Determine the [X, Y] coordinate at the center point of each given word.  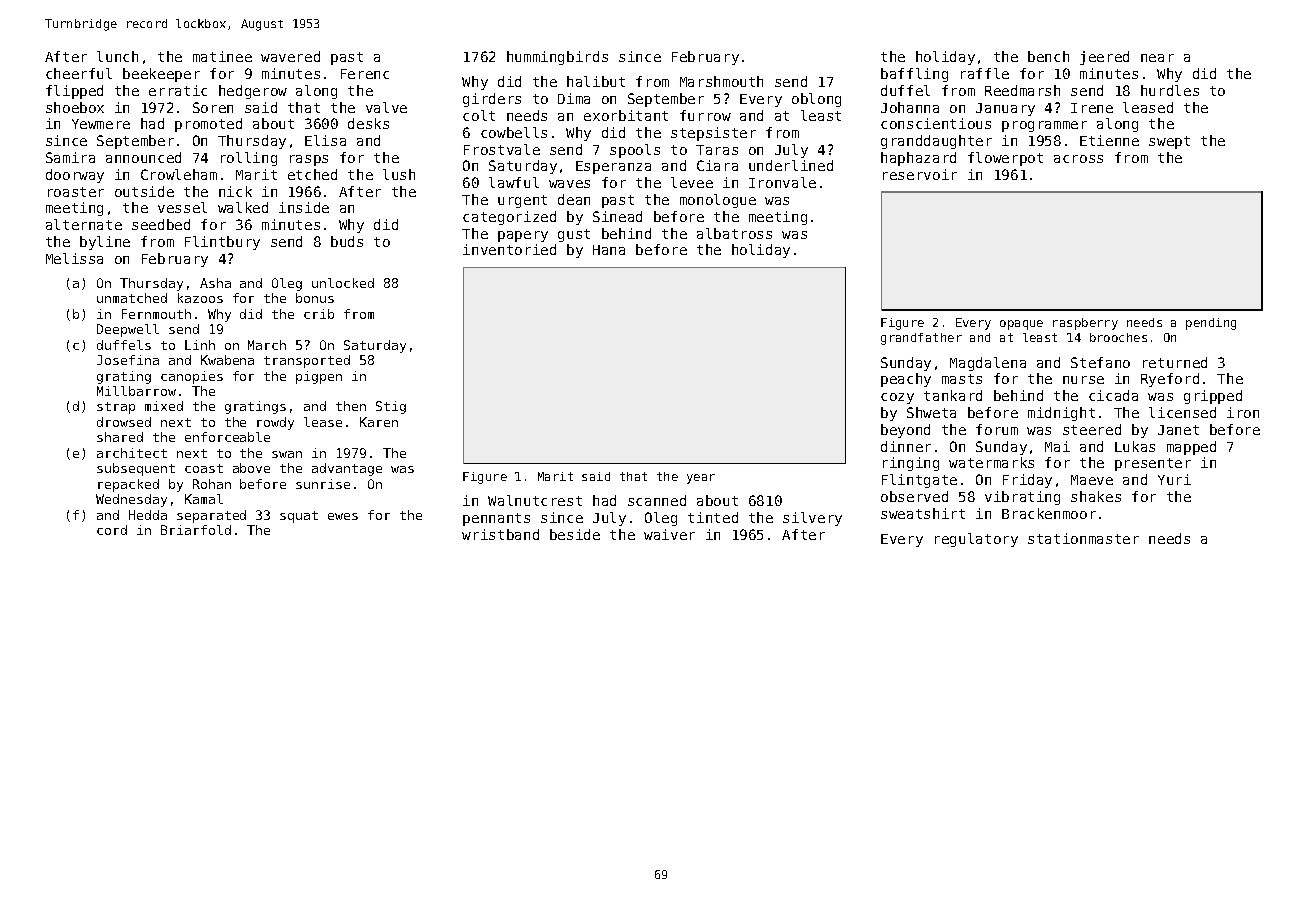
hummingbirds [557, 58]
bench [1048, 56]
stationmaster [1083, 538]
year [701, 479]
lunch [117, 56]
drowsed [124, 422]
